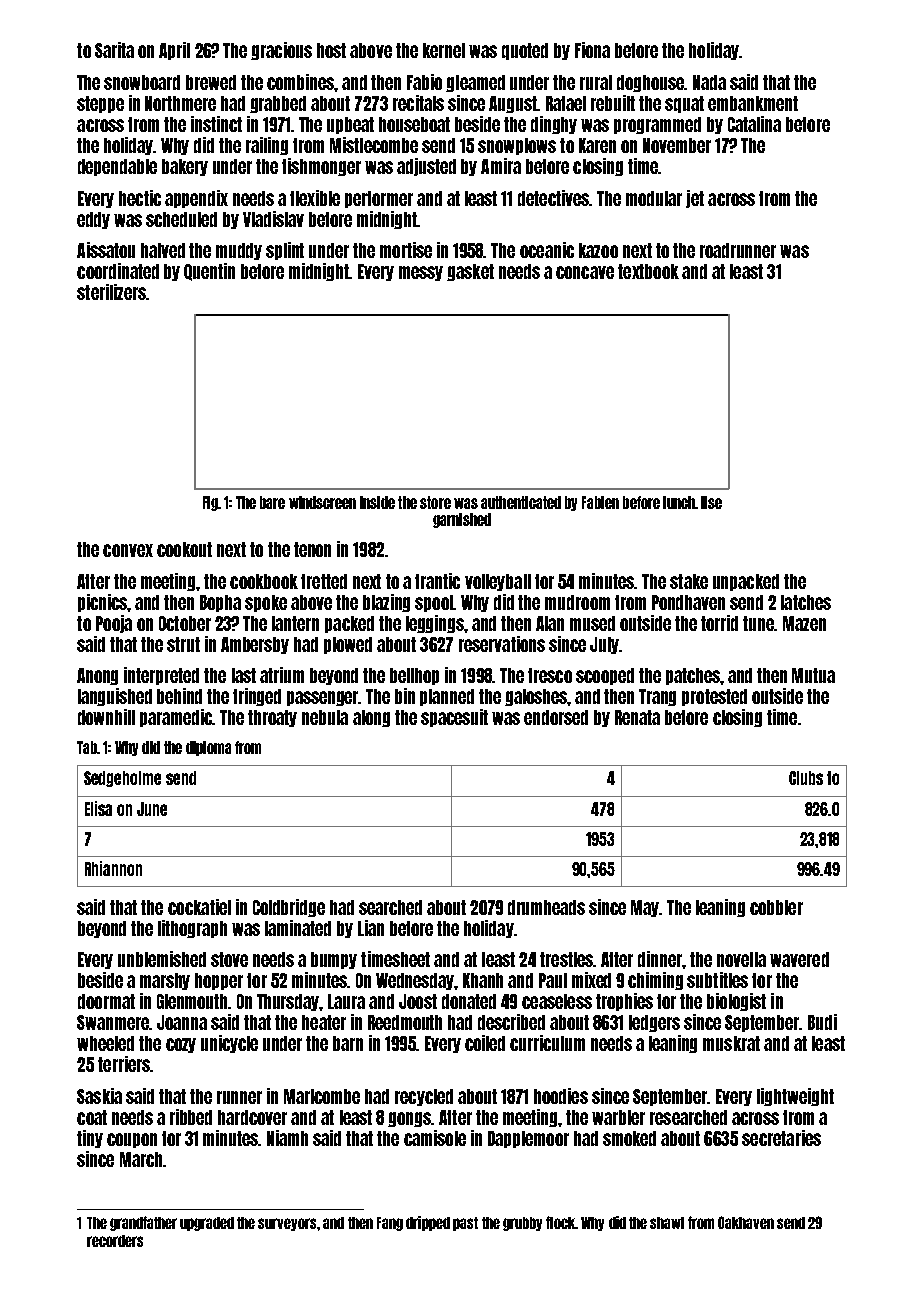 The width and height of the document is (924, 1308). What do you see at coordinates (100, 104) in the document?
I see `steppe` at bounding box center [100, 104].
